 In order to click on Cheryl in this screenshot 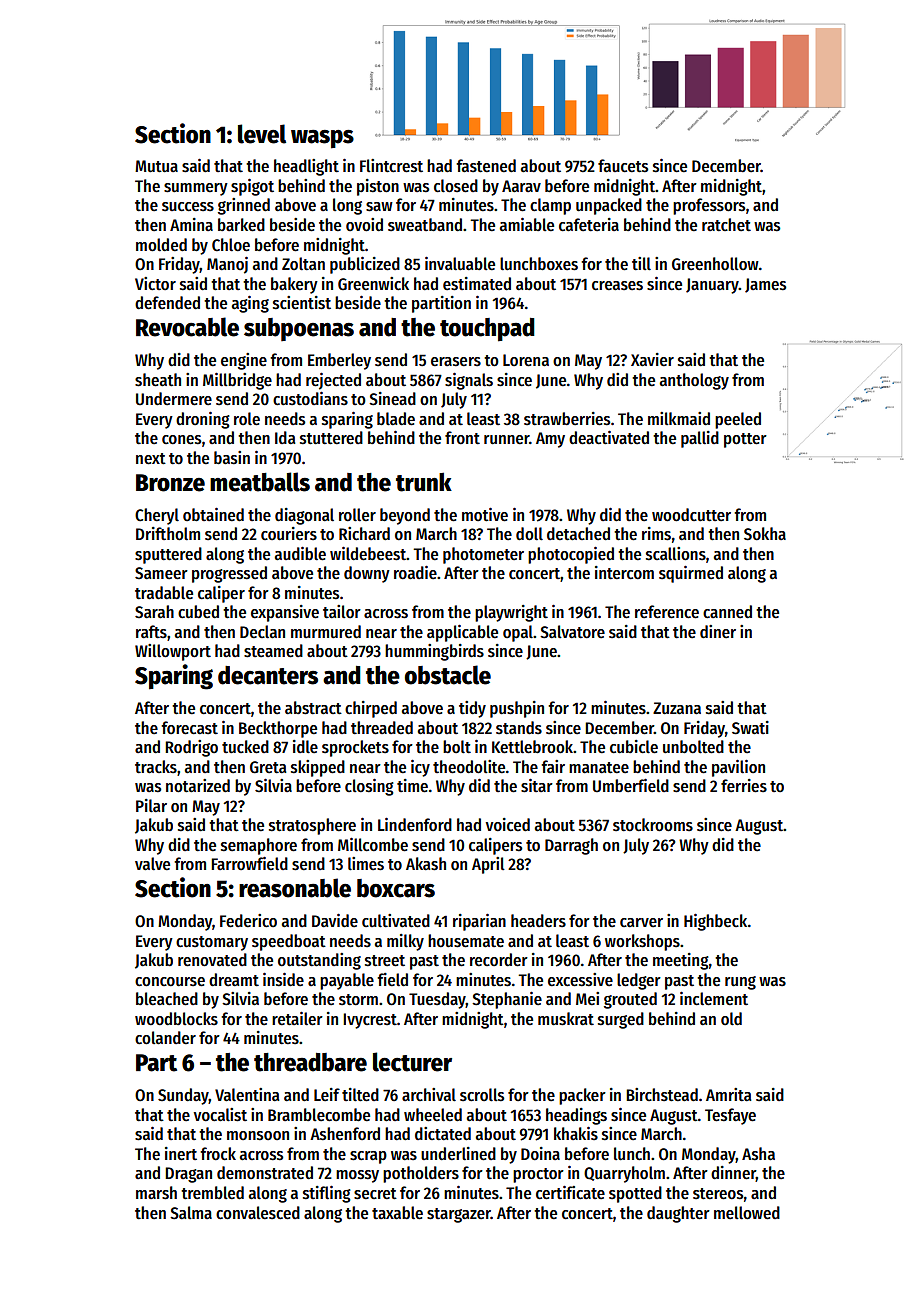, I will do `click(157, 516)`.
